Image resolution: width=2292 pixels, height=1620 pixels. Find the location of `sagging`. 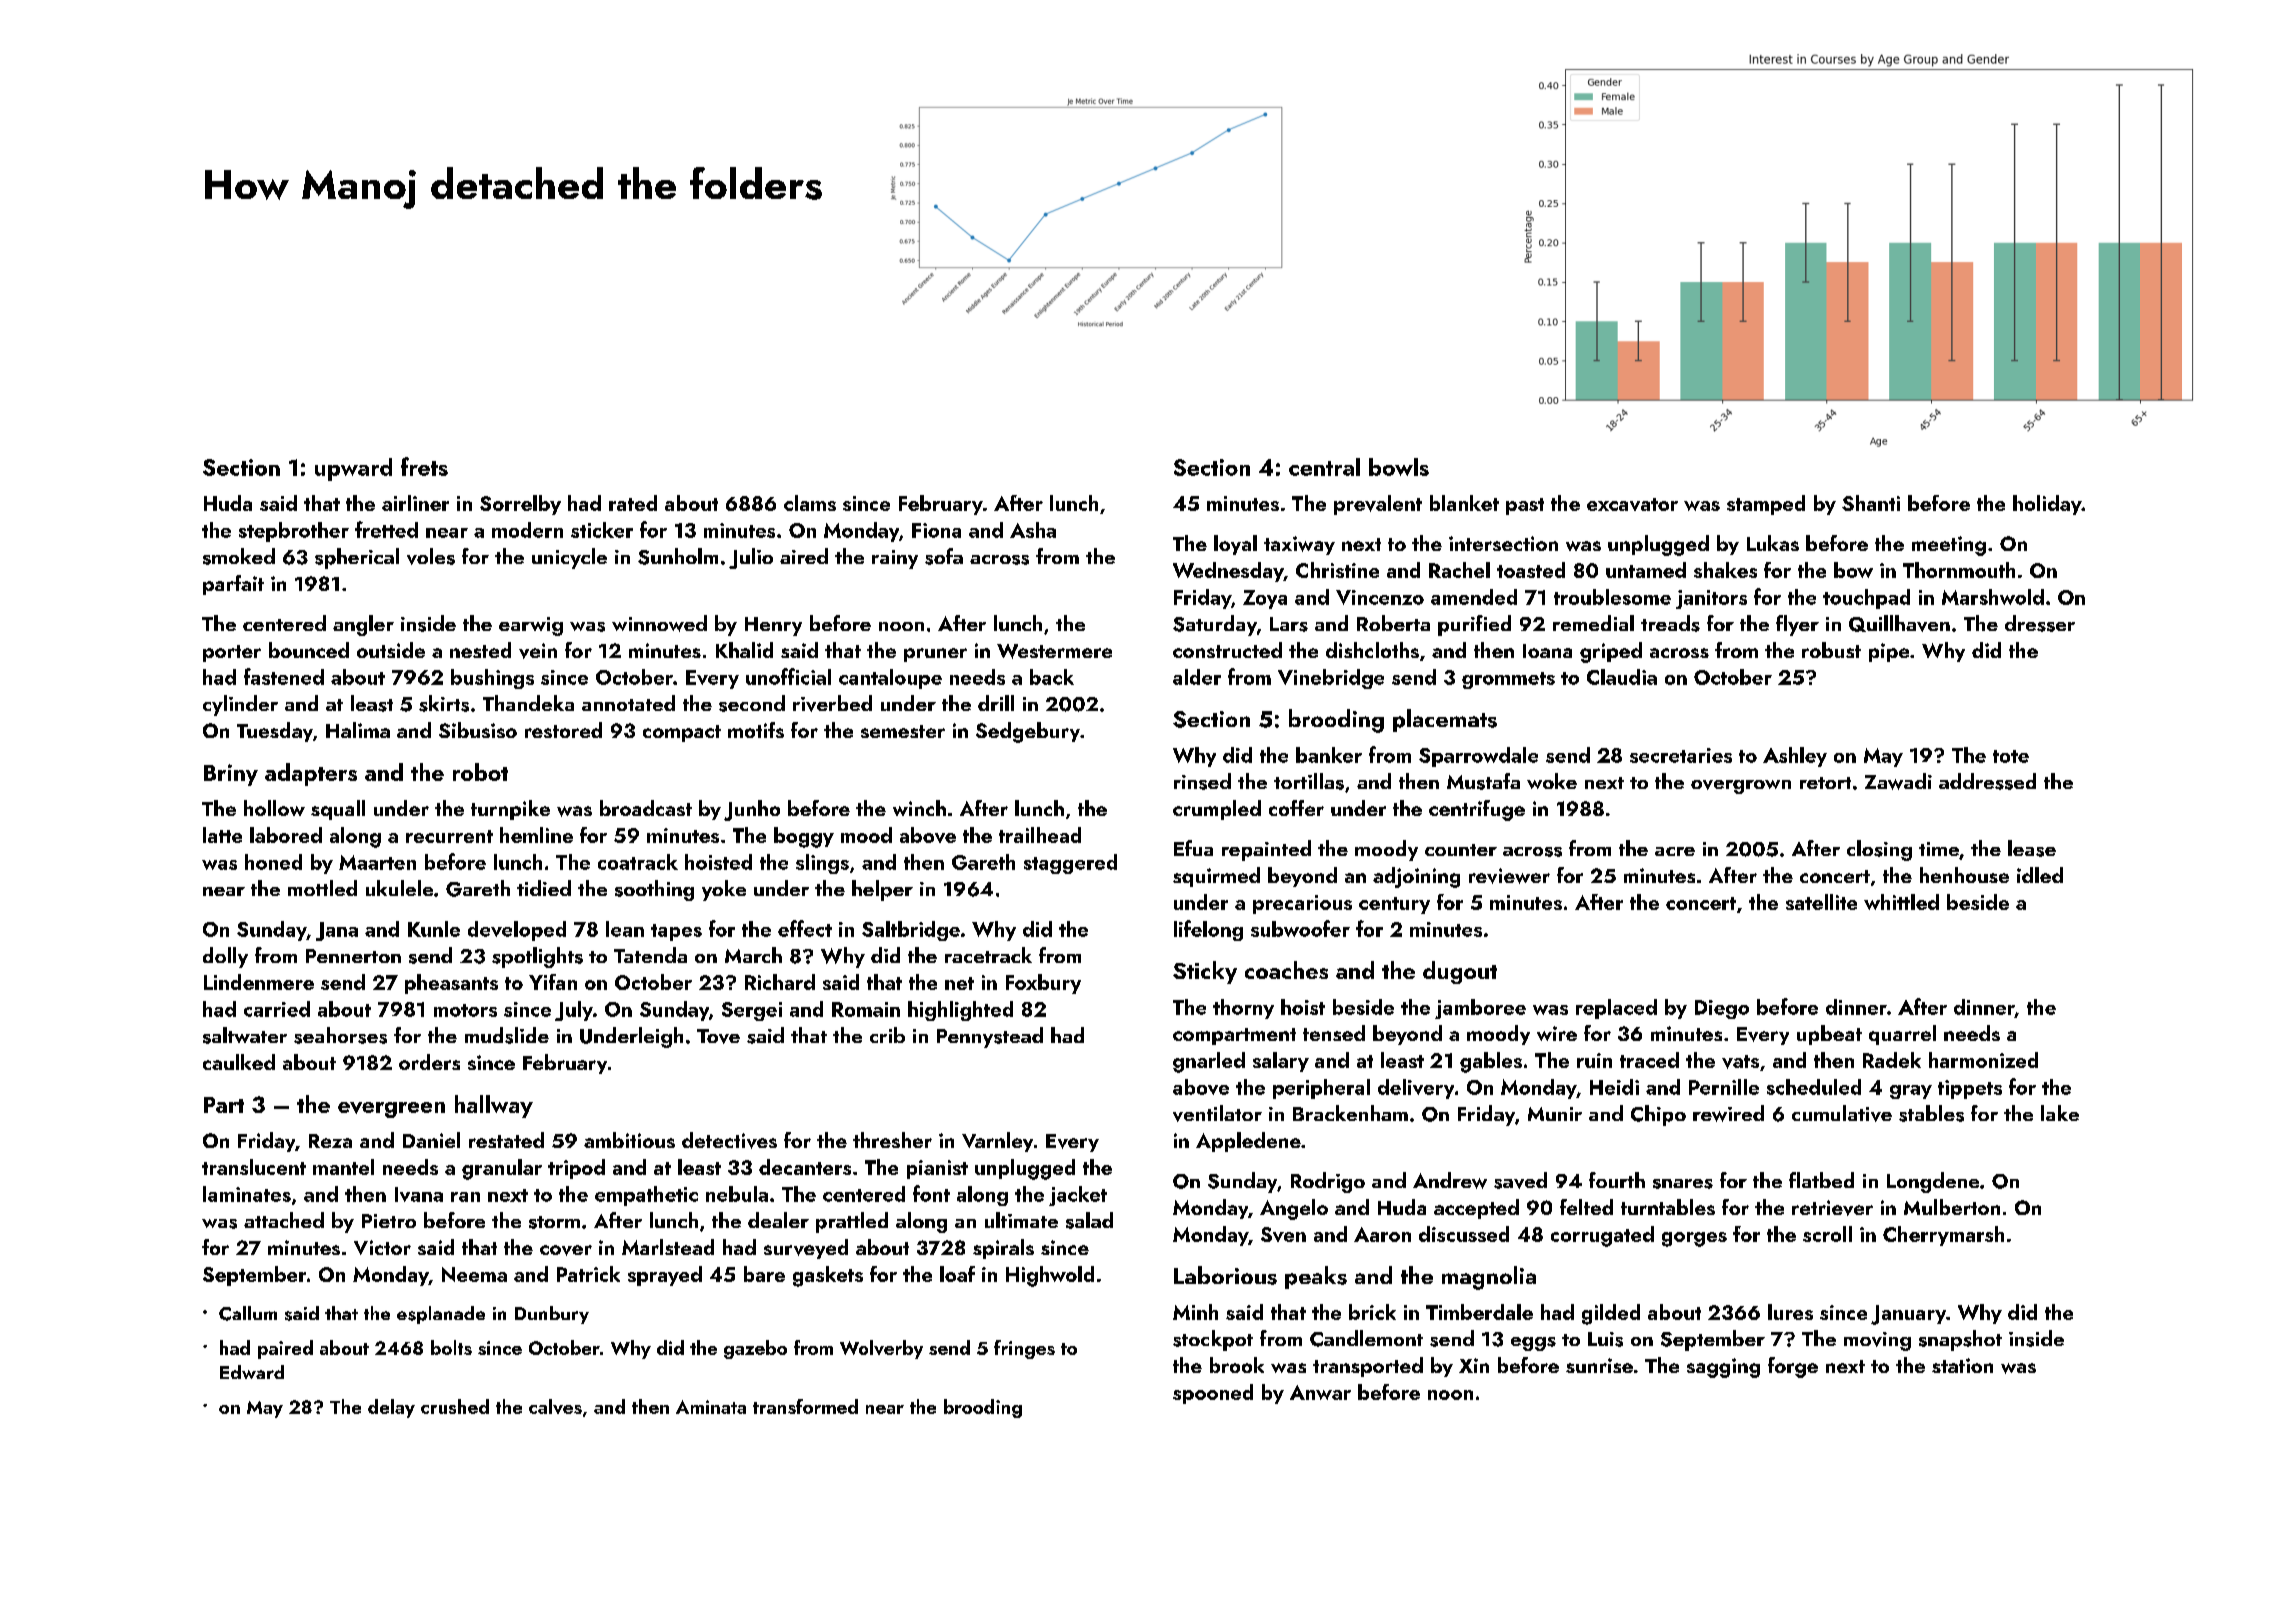

sagging is located at coordinates (1723, 1368).
